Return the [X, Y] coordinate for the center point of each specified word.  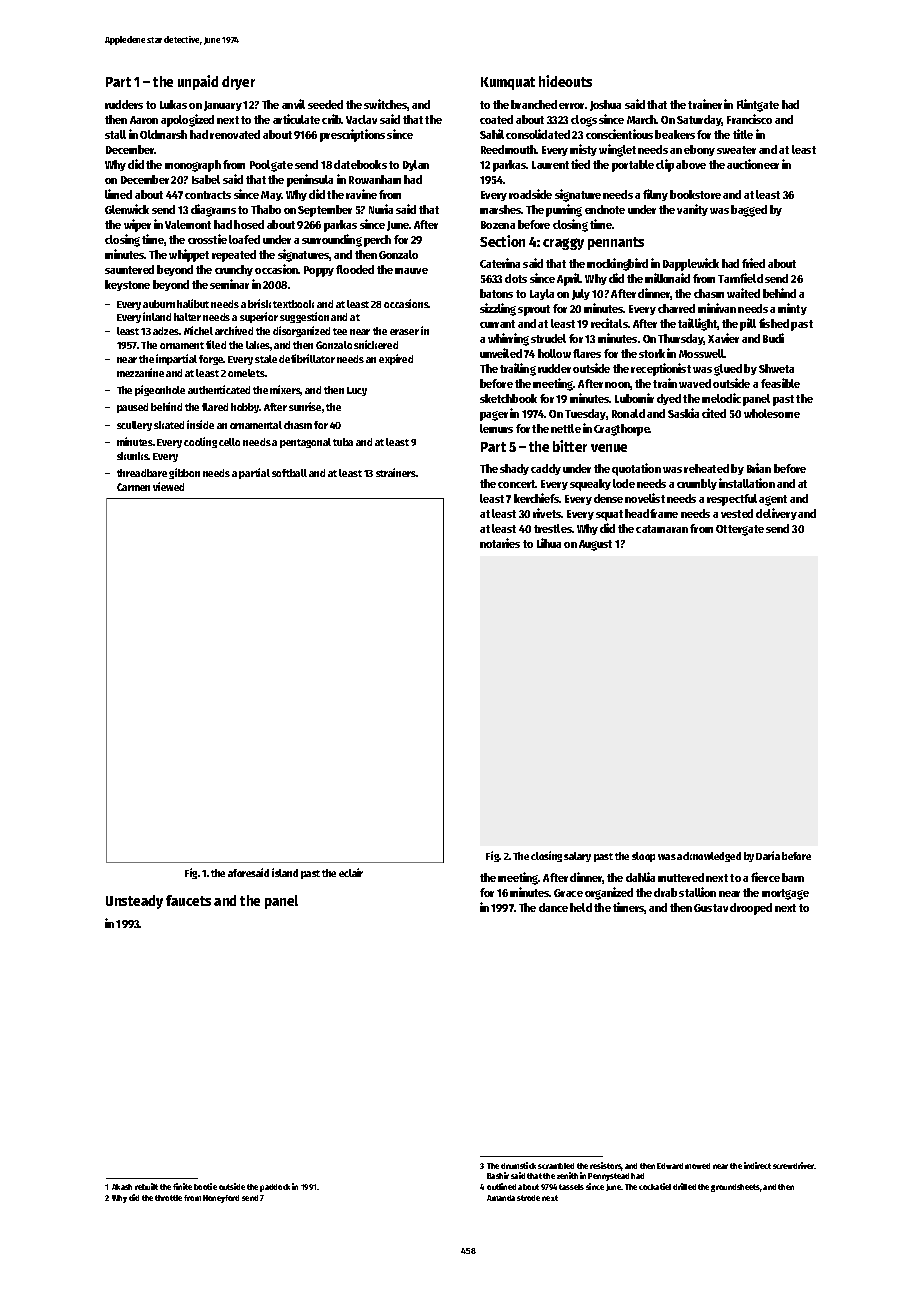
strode [528, 1198]
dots [516, 278]
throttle [168, 1198]
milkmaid [667, 278]
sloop [643, 857]
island [285, 872]
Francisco [749, 119]
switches [386, 105]
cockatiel [655, 1186]
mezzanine [140, 372]
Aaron [144, 120]
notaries [500, 543]
